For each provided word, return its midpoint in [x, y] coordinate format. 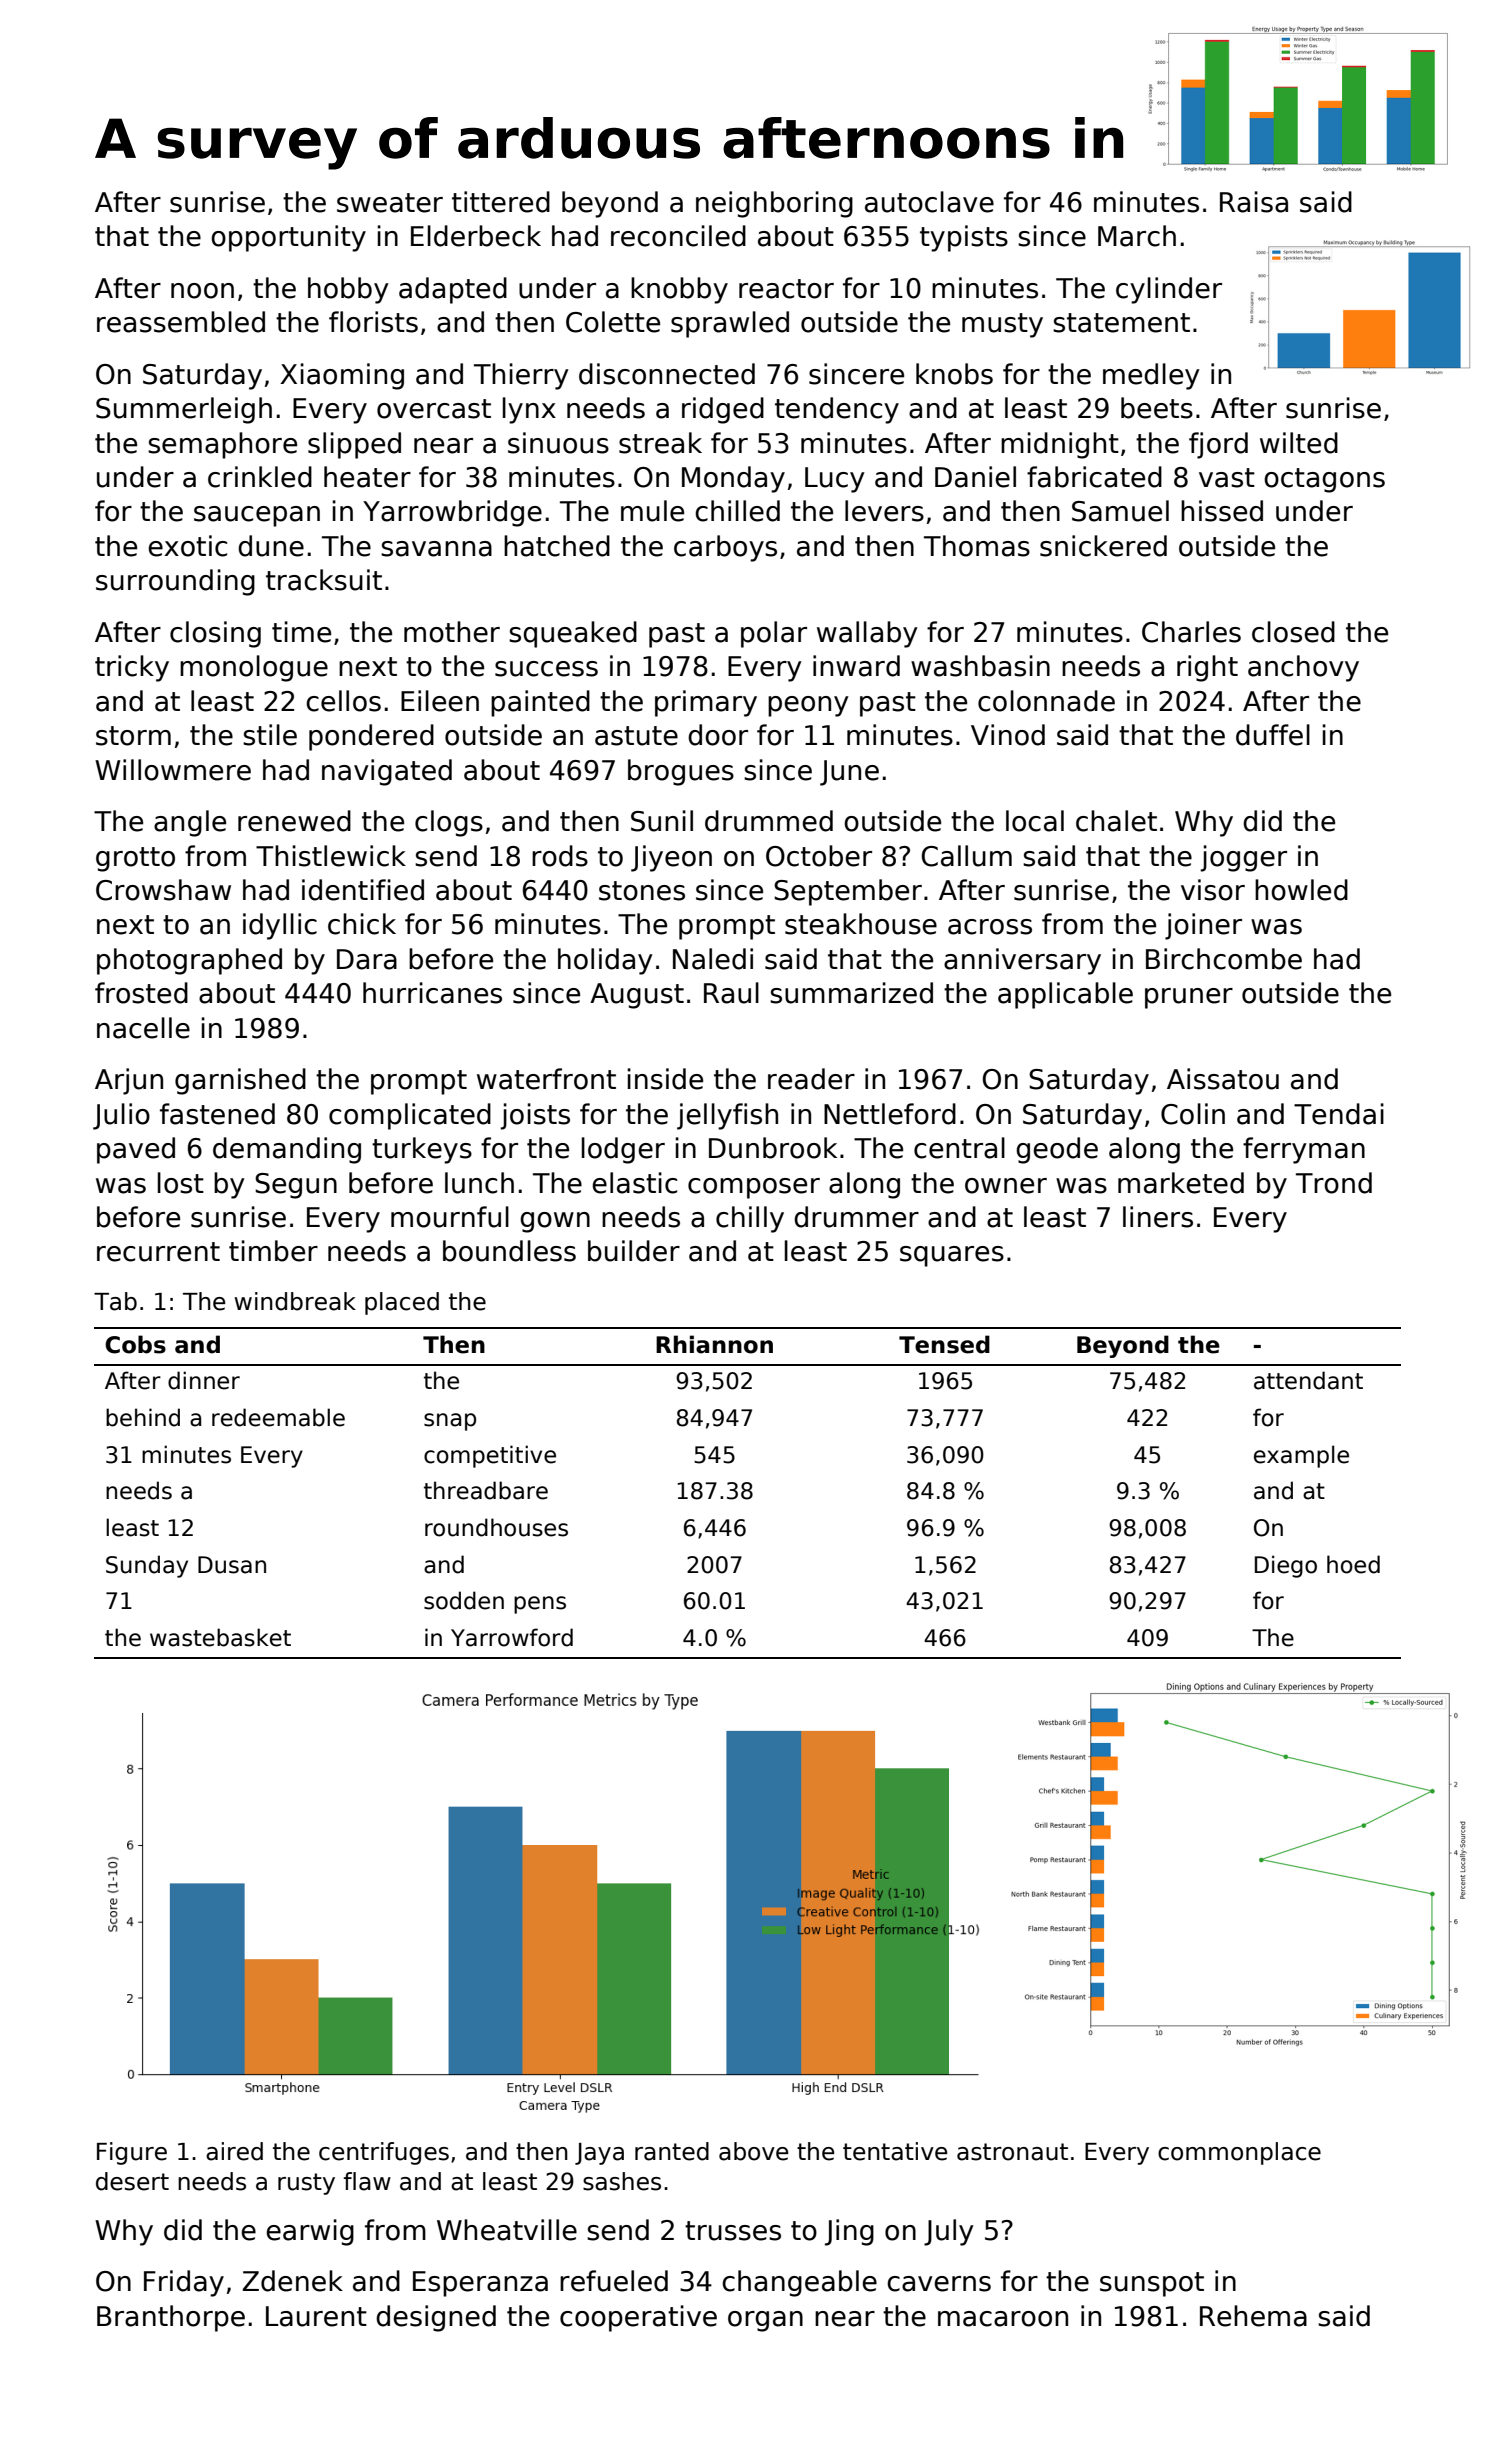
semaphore [222, 445]
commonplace [1239, 2153]
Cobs [135, 1344]
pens [540, 1605]
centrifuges [384, 2153]
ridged [723, 410]
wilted [1299, 443]
